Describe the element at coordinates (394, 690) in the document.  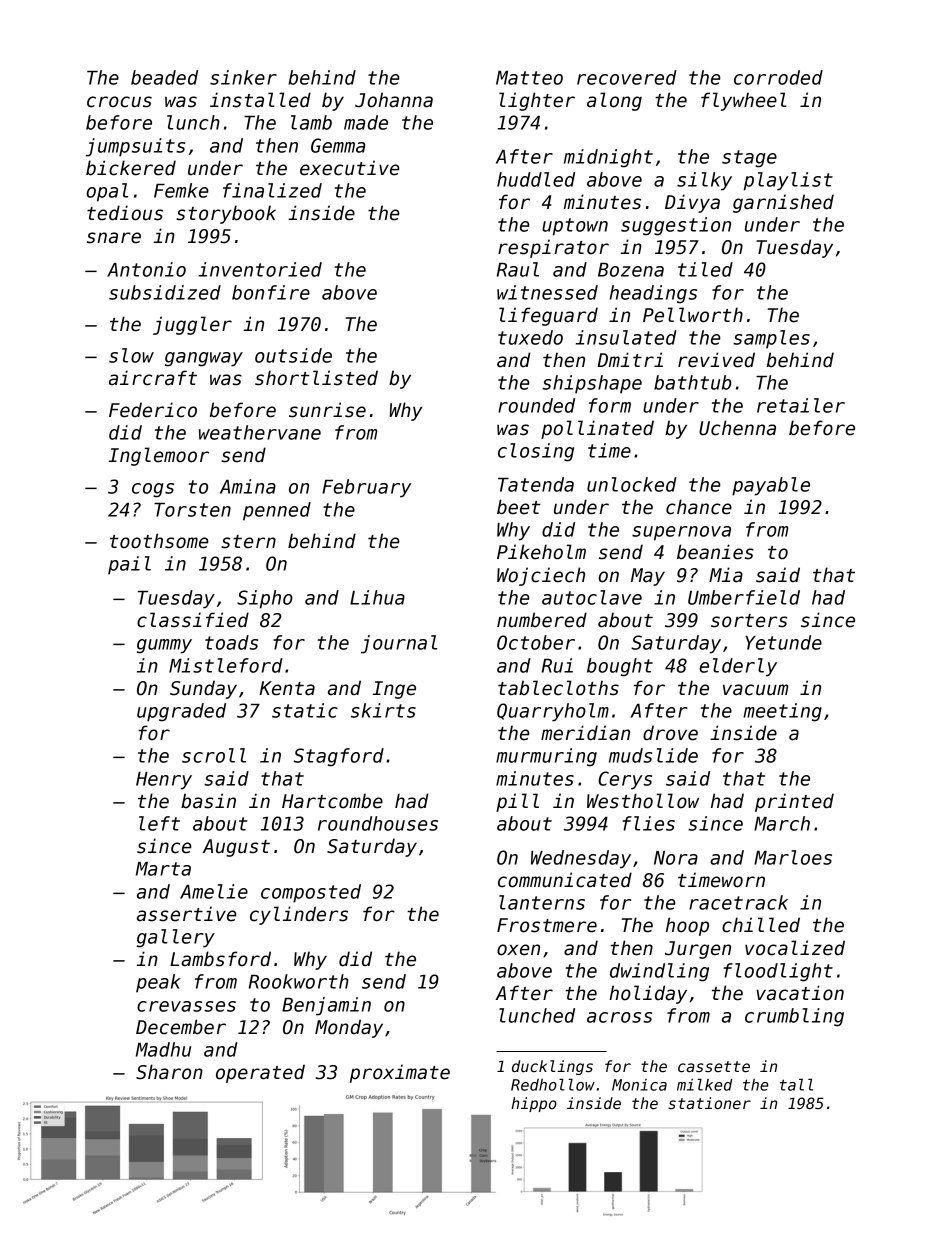
I see `Inge` at that location.
